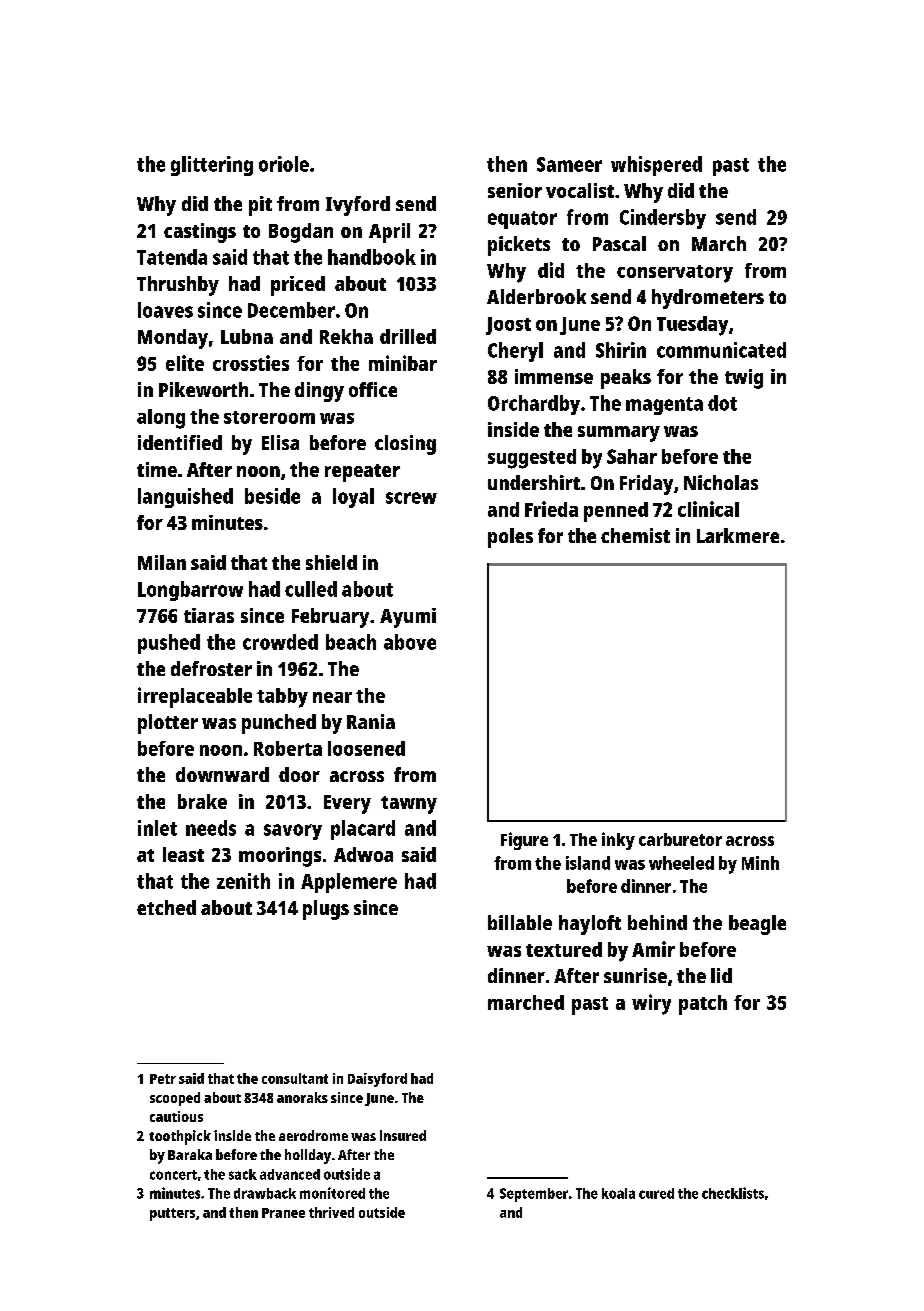  Describe the element at coordinates (371, 721) in the screenshot. I see `Rania` at that location.
